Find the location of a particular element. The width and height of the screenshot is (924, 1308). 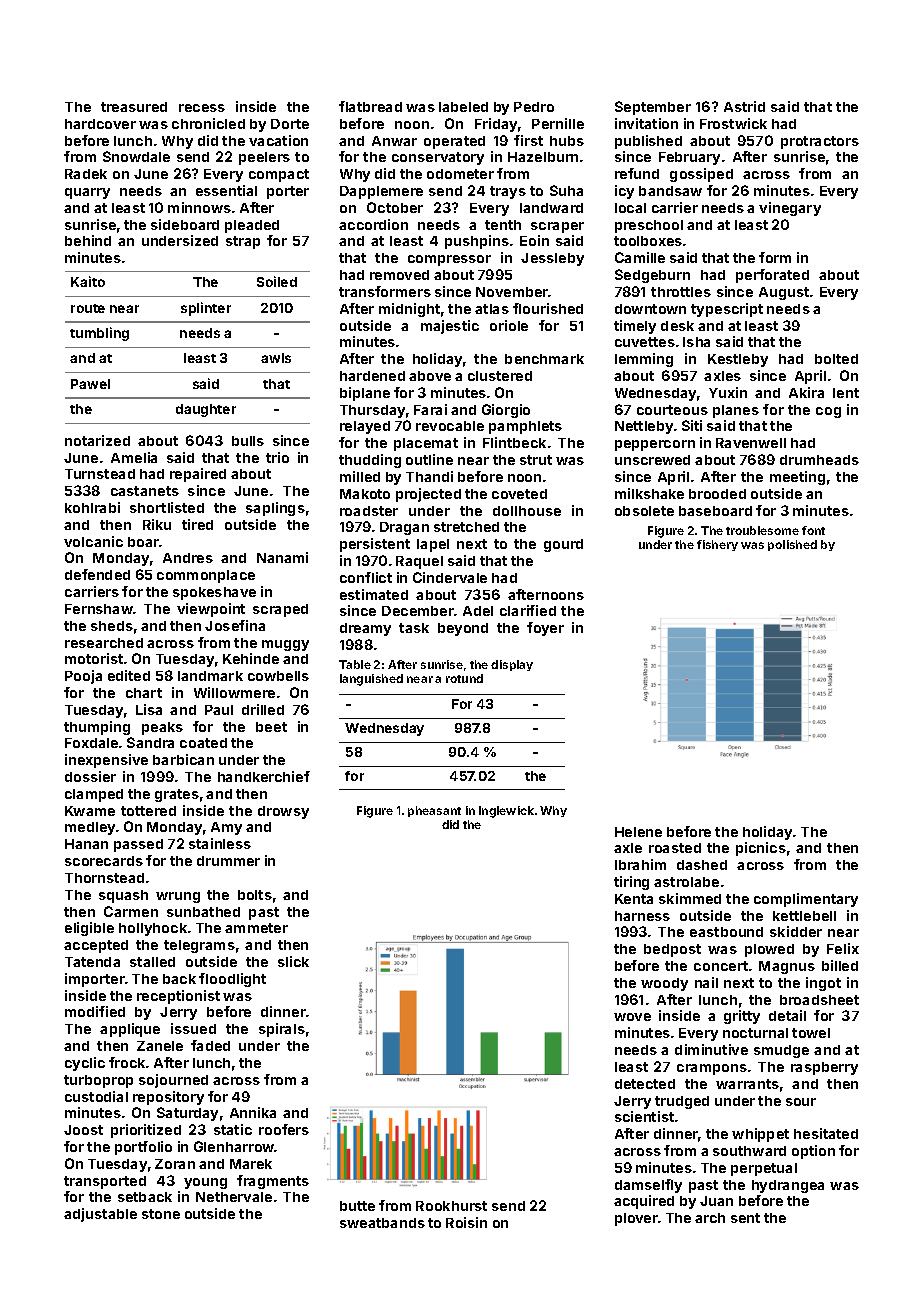

Pedro is located at coordinates (534, 107).
